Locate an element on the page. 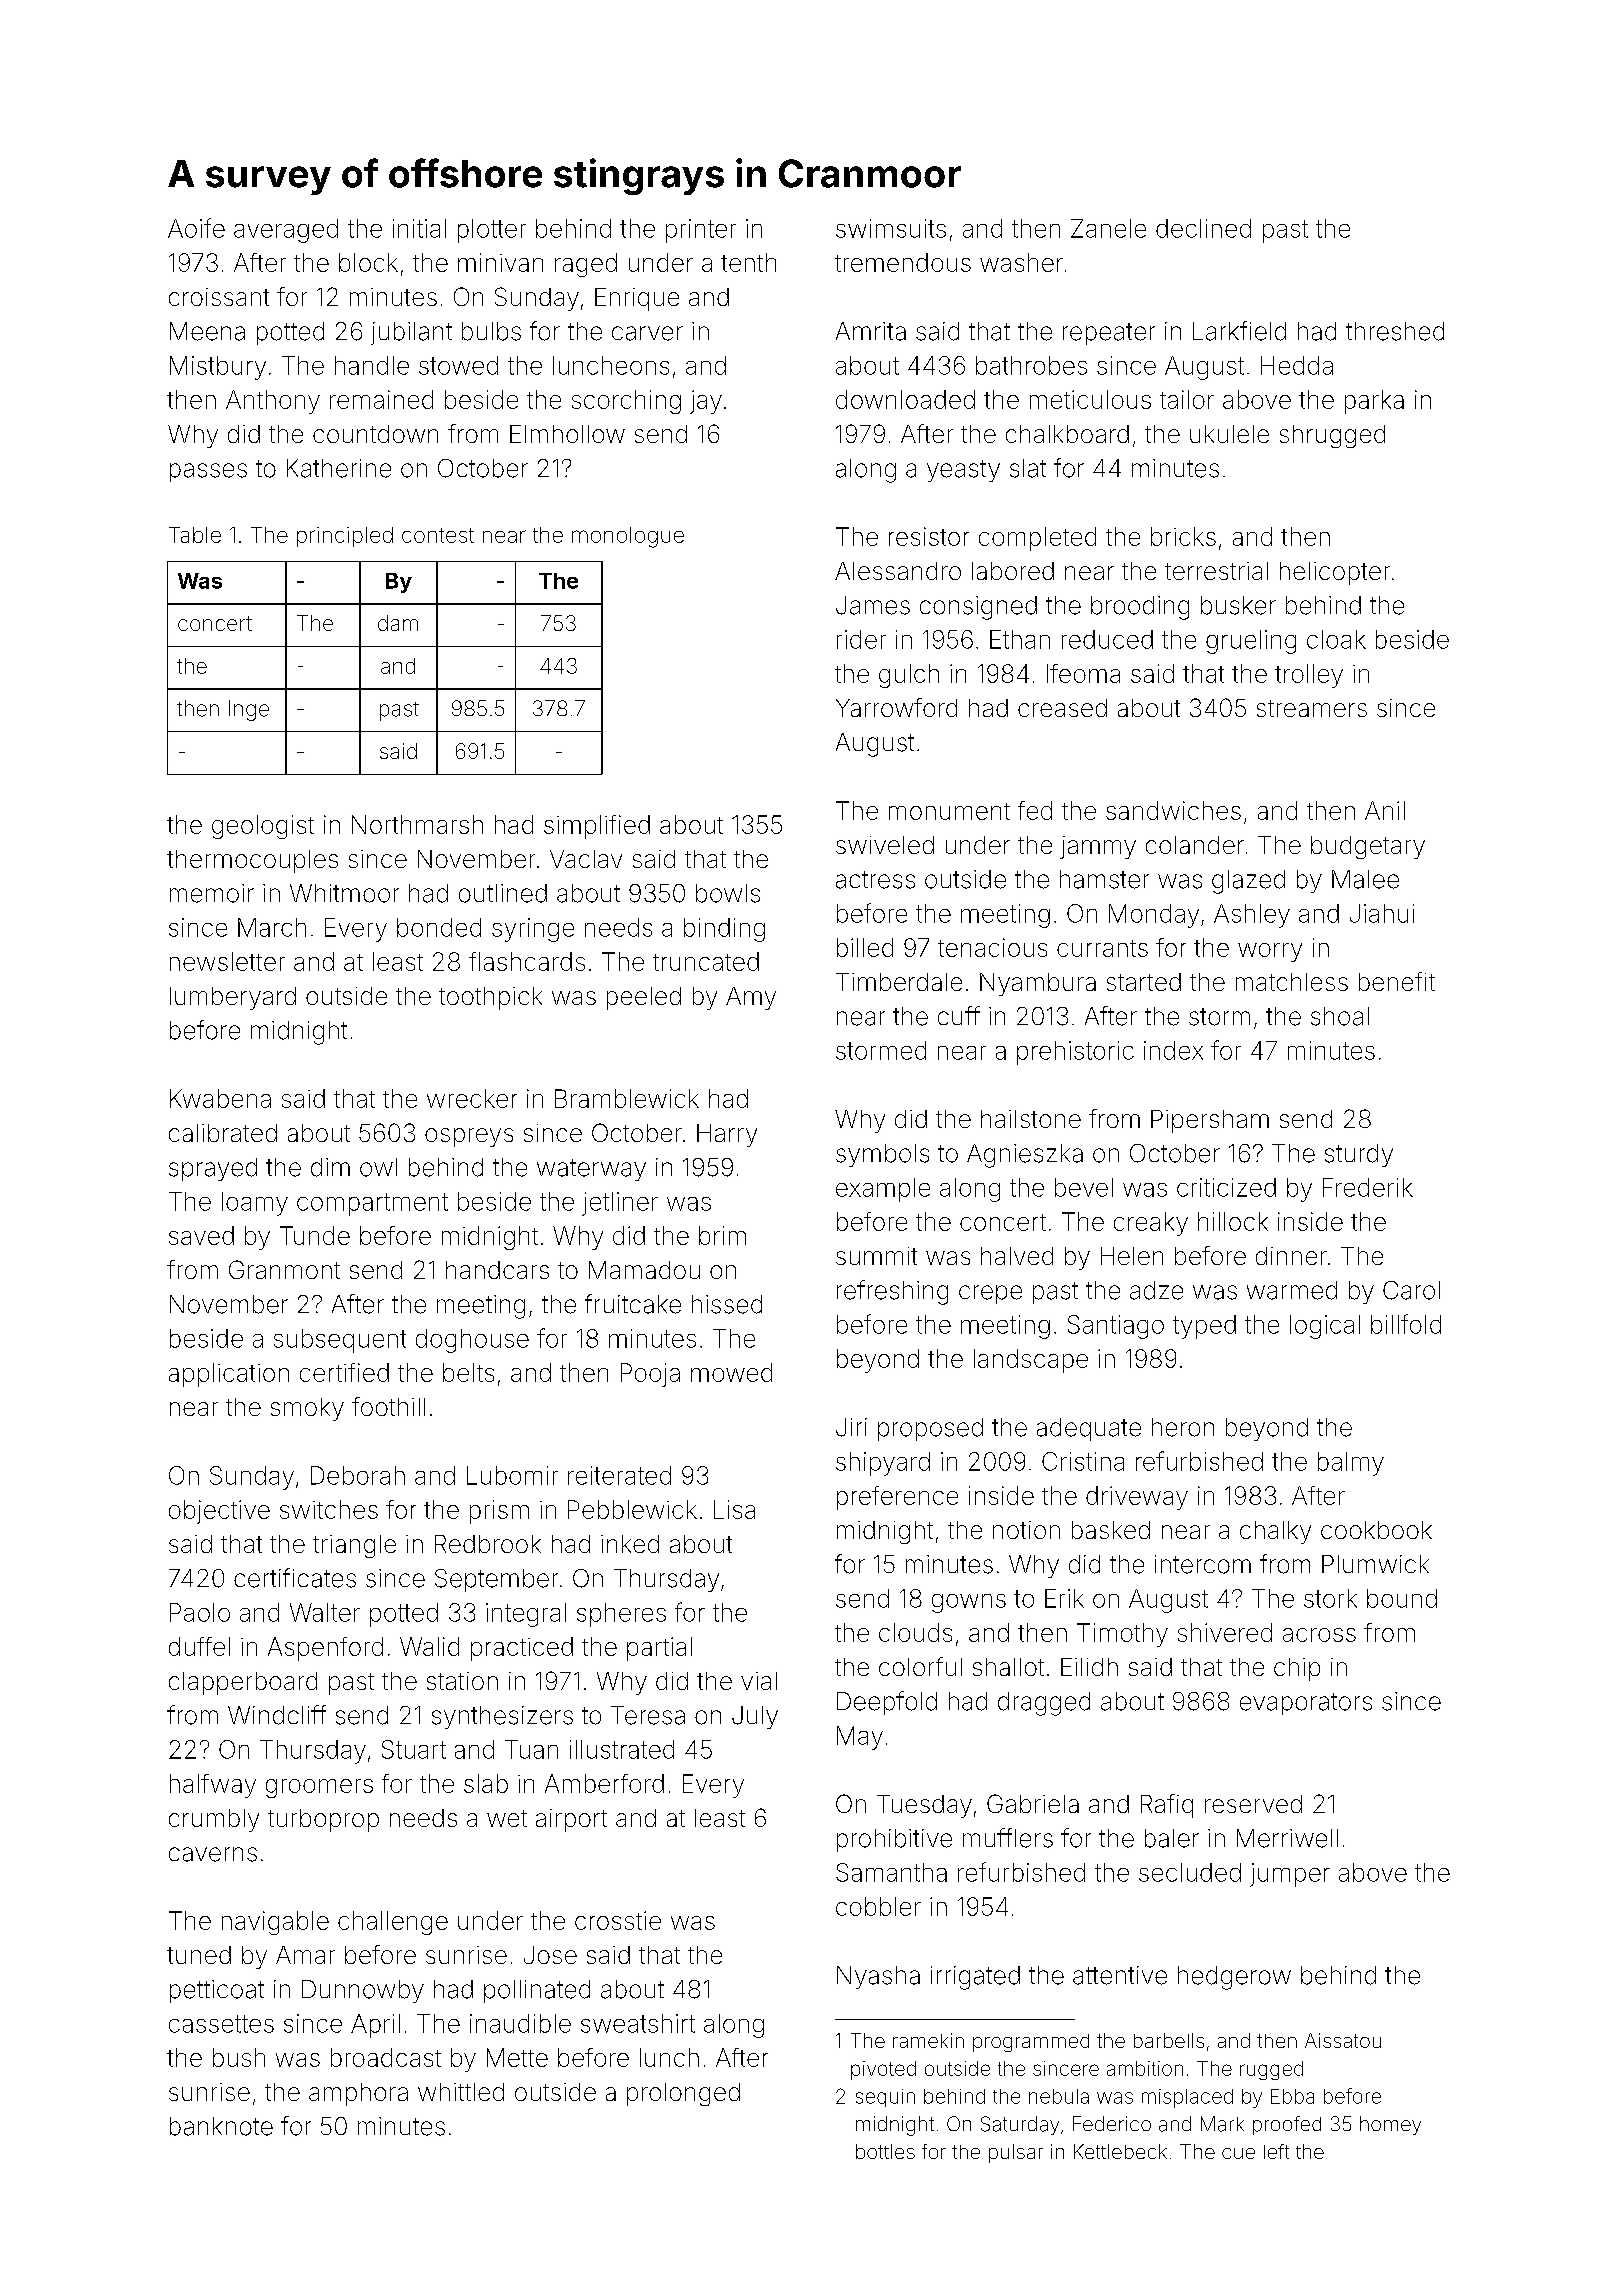  glazed is located at coordinates (1248, 882).
